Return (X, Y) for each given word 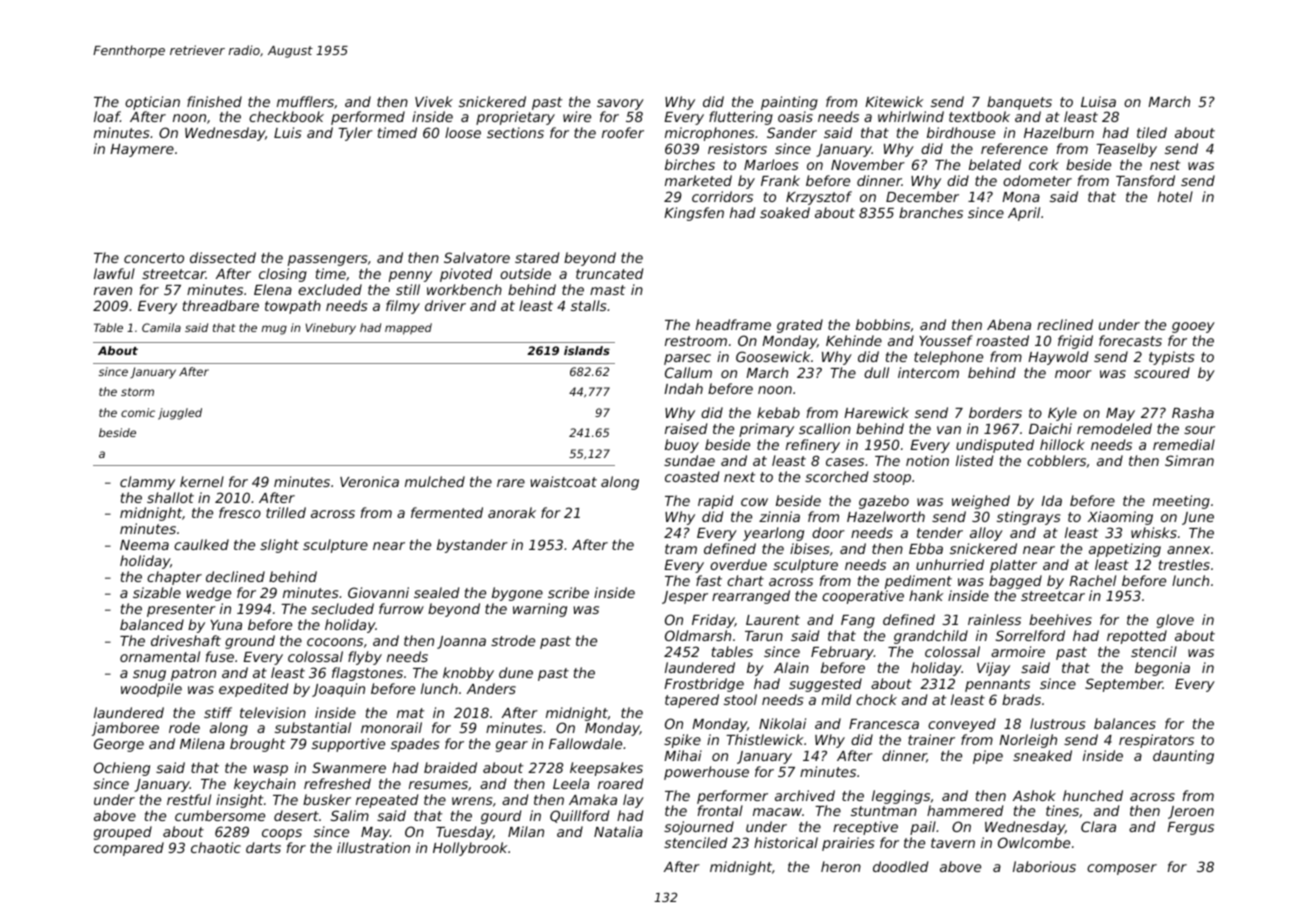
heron (841, 866)
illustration (373, 847)
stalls (588, 305)
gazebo (884, 502)
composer (1122, 869)
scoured (1162, 372)
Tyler (355, 134)
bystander (472, 546)
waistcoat (564, 481)
